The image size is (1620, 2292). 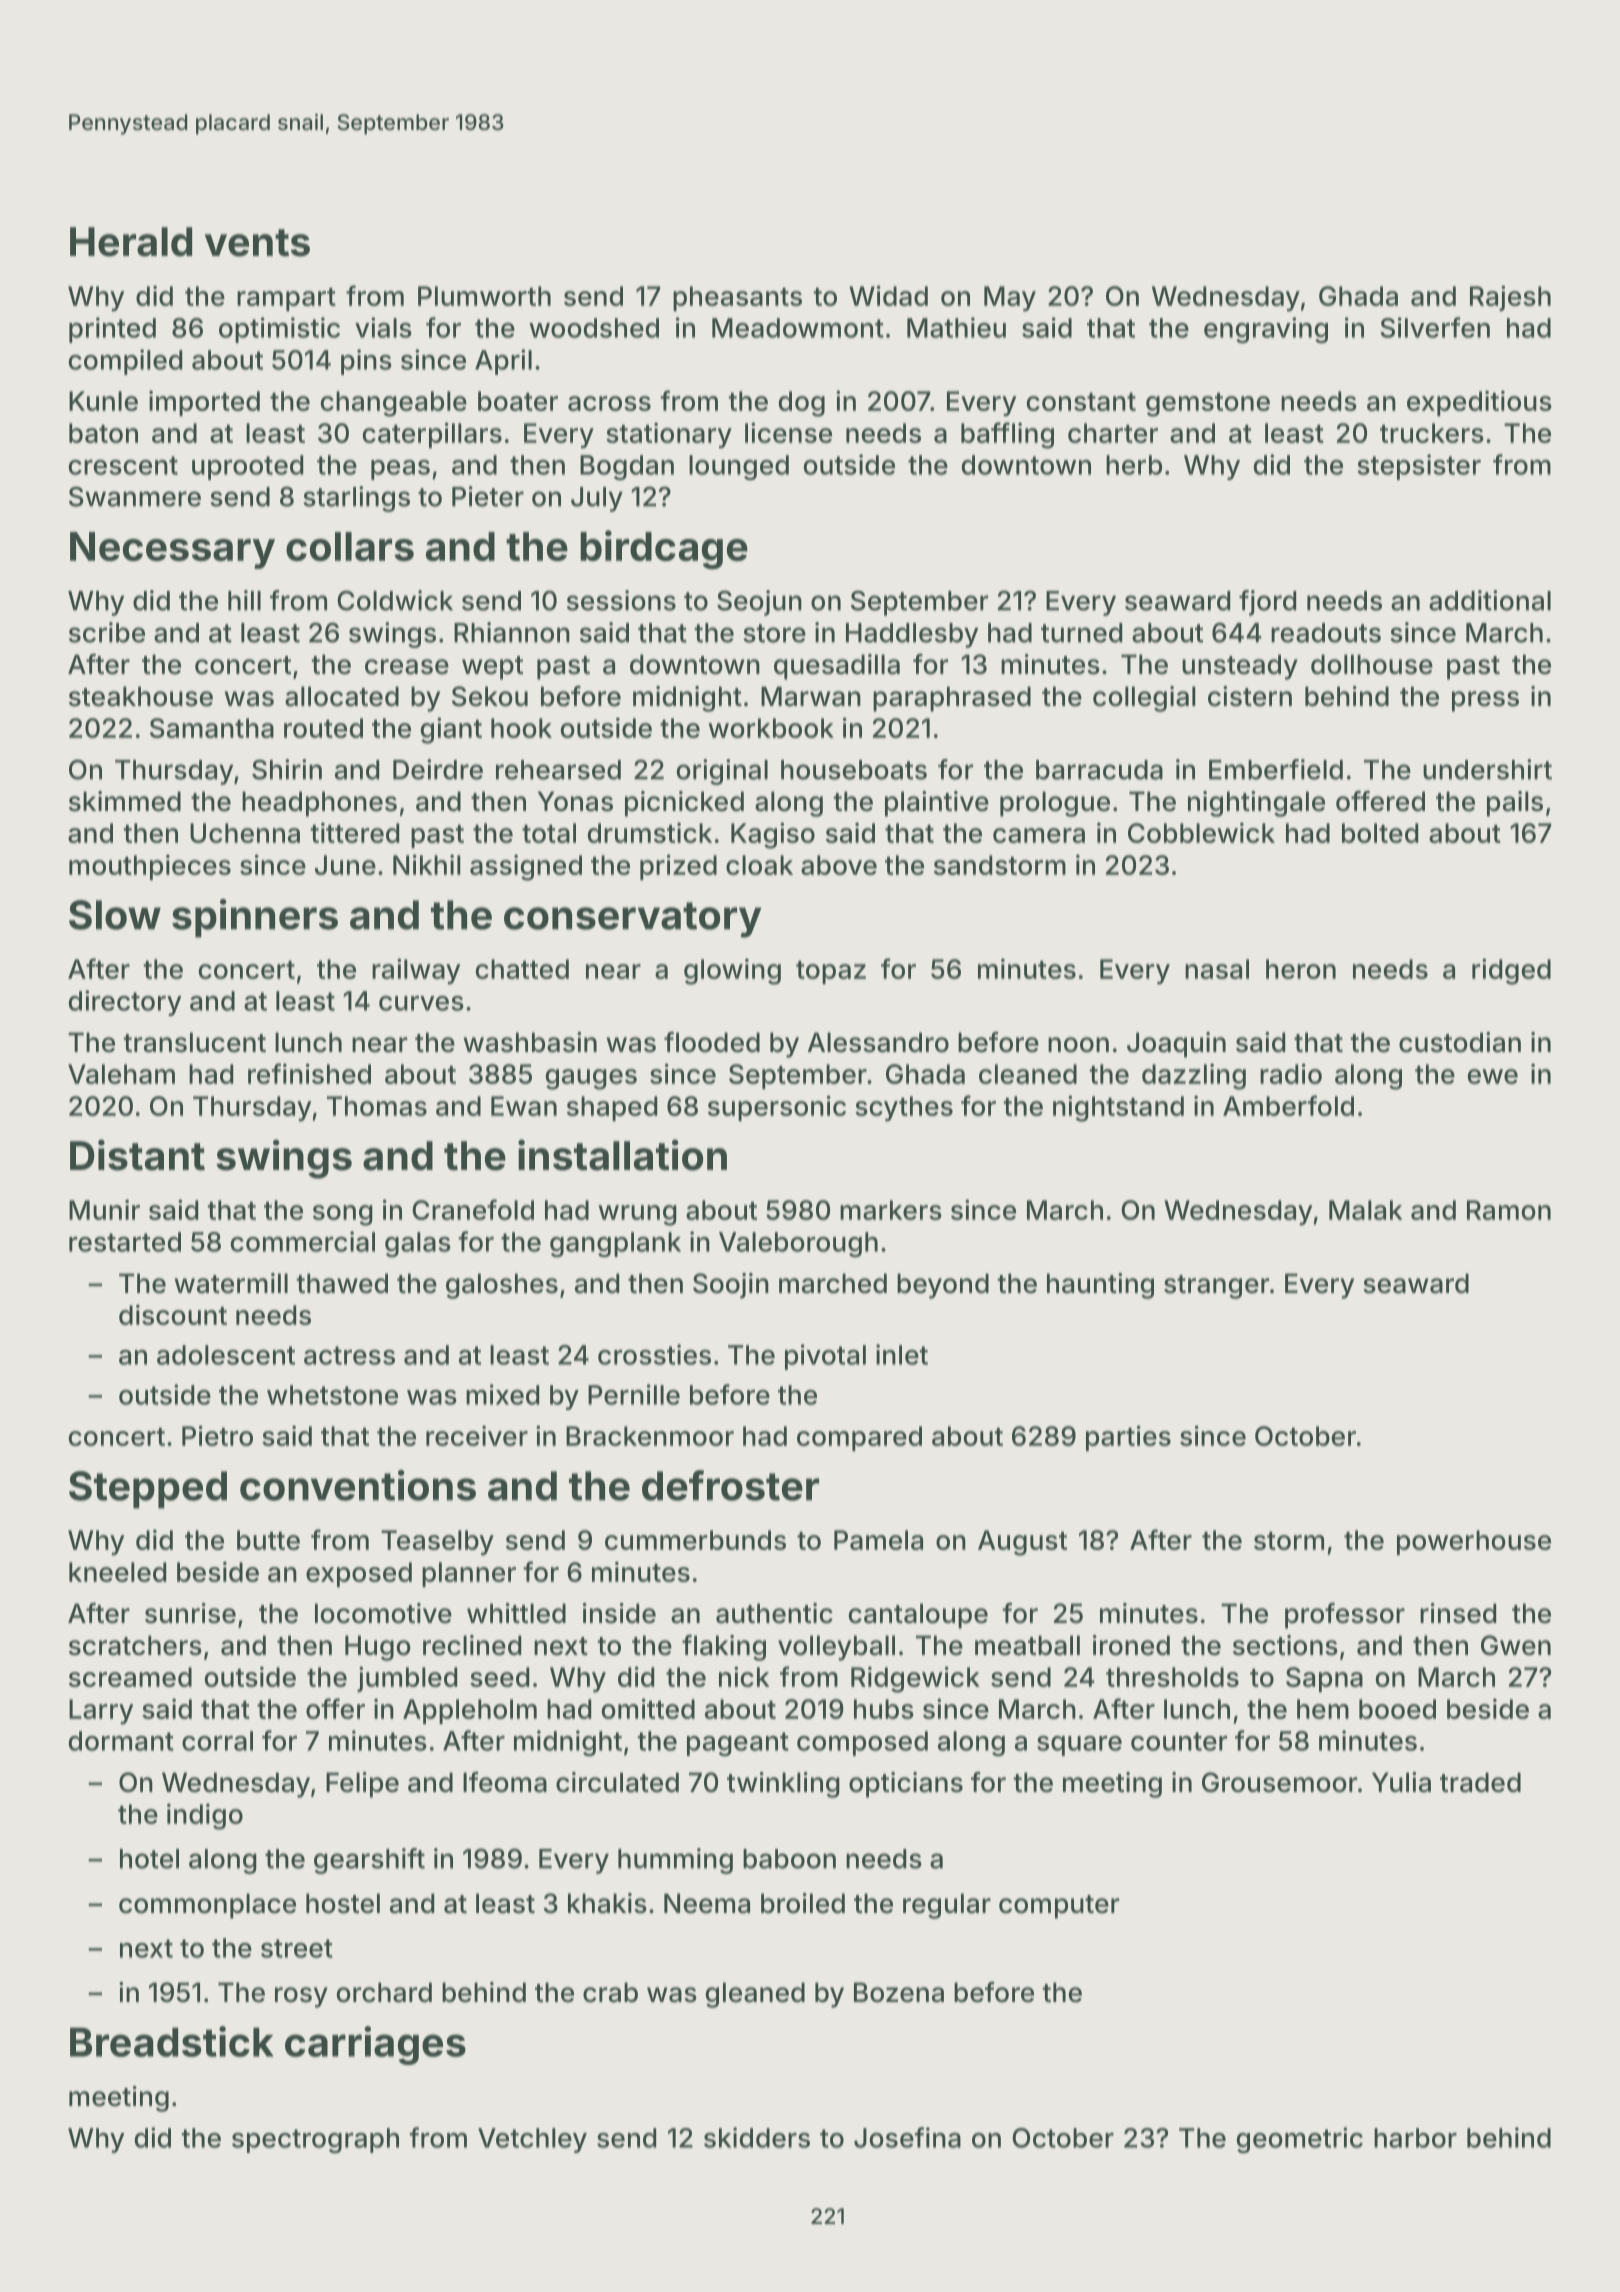 What do you see at coordinates (1288, 1105) in the image?
I see `Amberfold` at bounding box center [1288, 1105].
